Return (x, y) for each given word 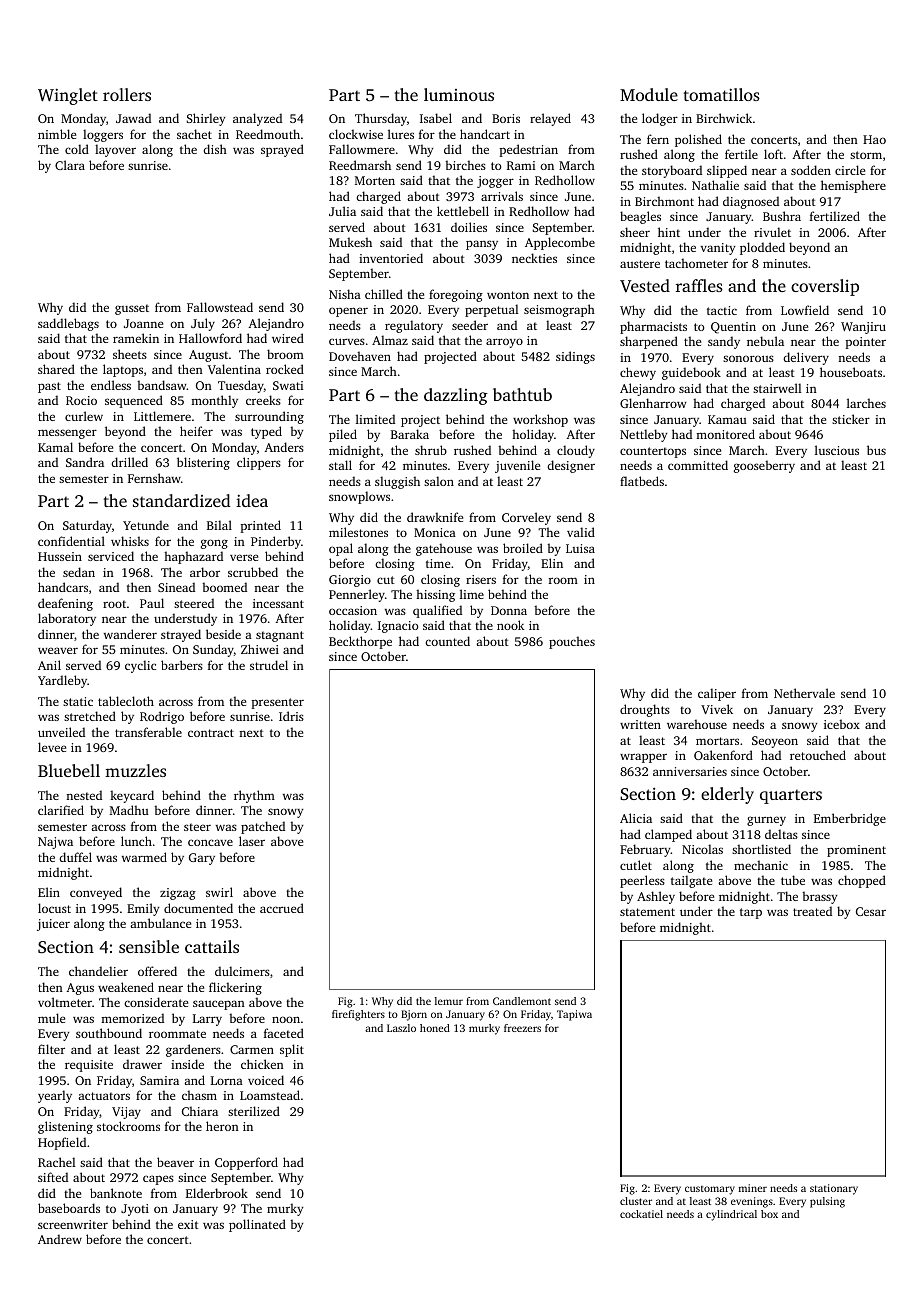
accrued (282, 908)
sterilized (254, 1111)
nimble (57, 134)
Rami (521, 165)
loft (773, 154)
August (208, 356)
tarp (751, 913)
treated (812, 911)
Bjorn (414, 1015)
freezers (522, 1028)
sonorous (748, 358)
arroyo (504, 343)
